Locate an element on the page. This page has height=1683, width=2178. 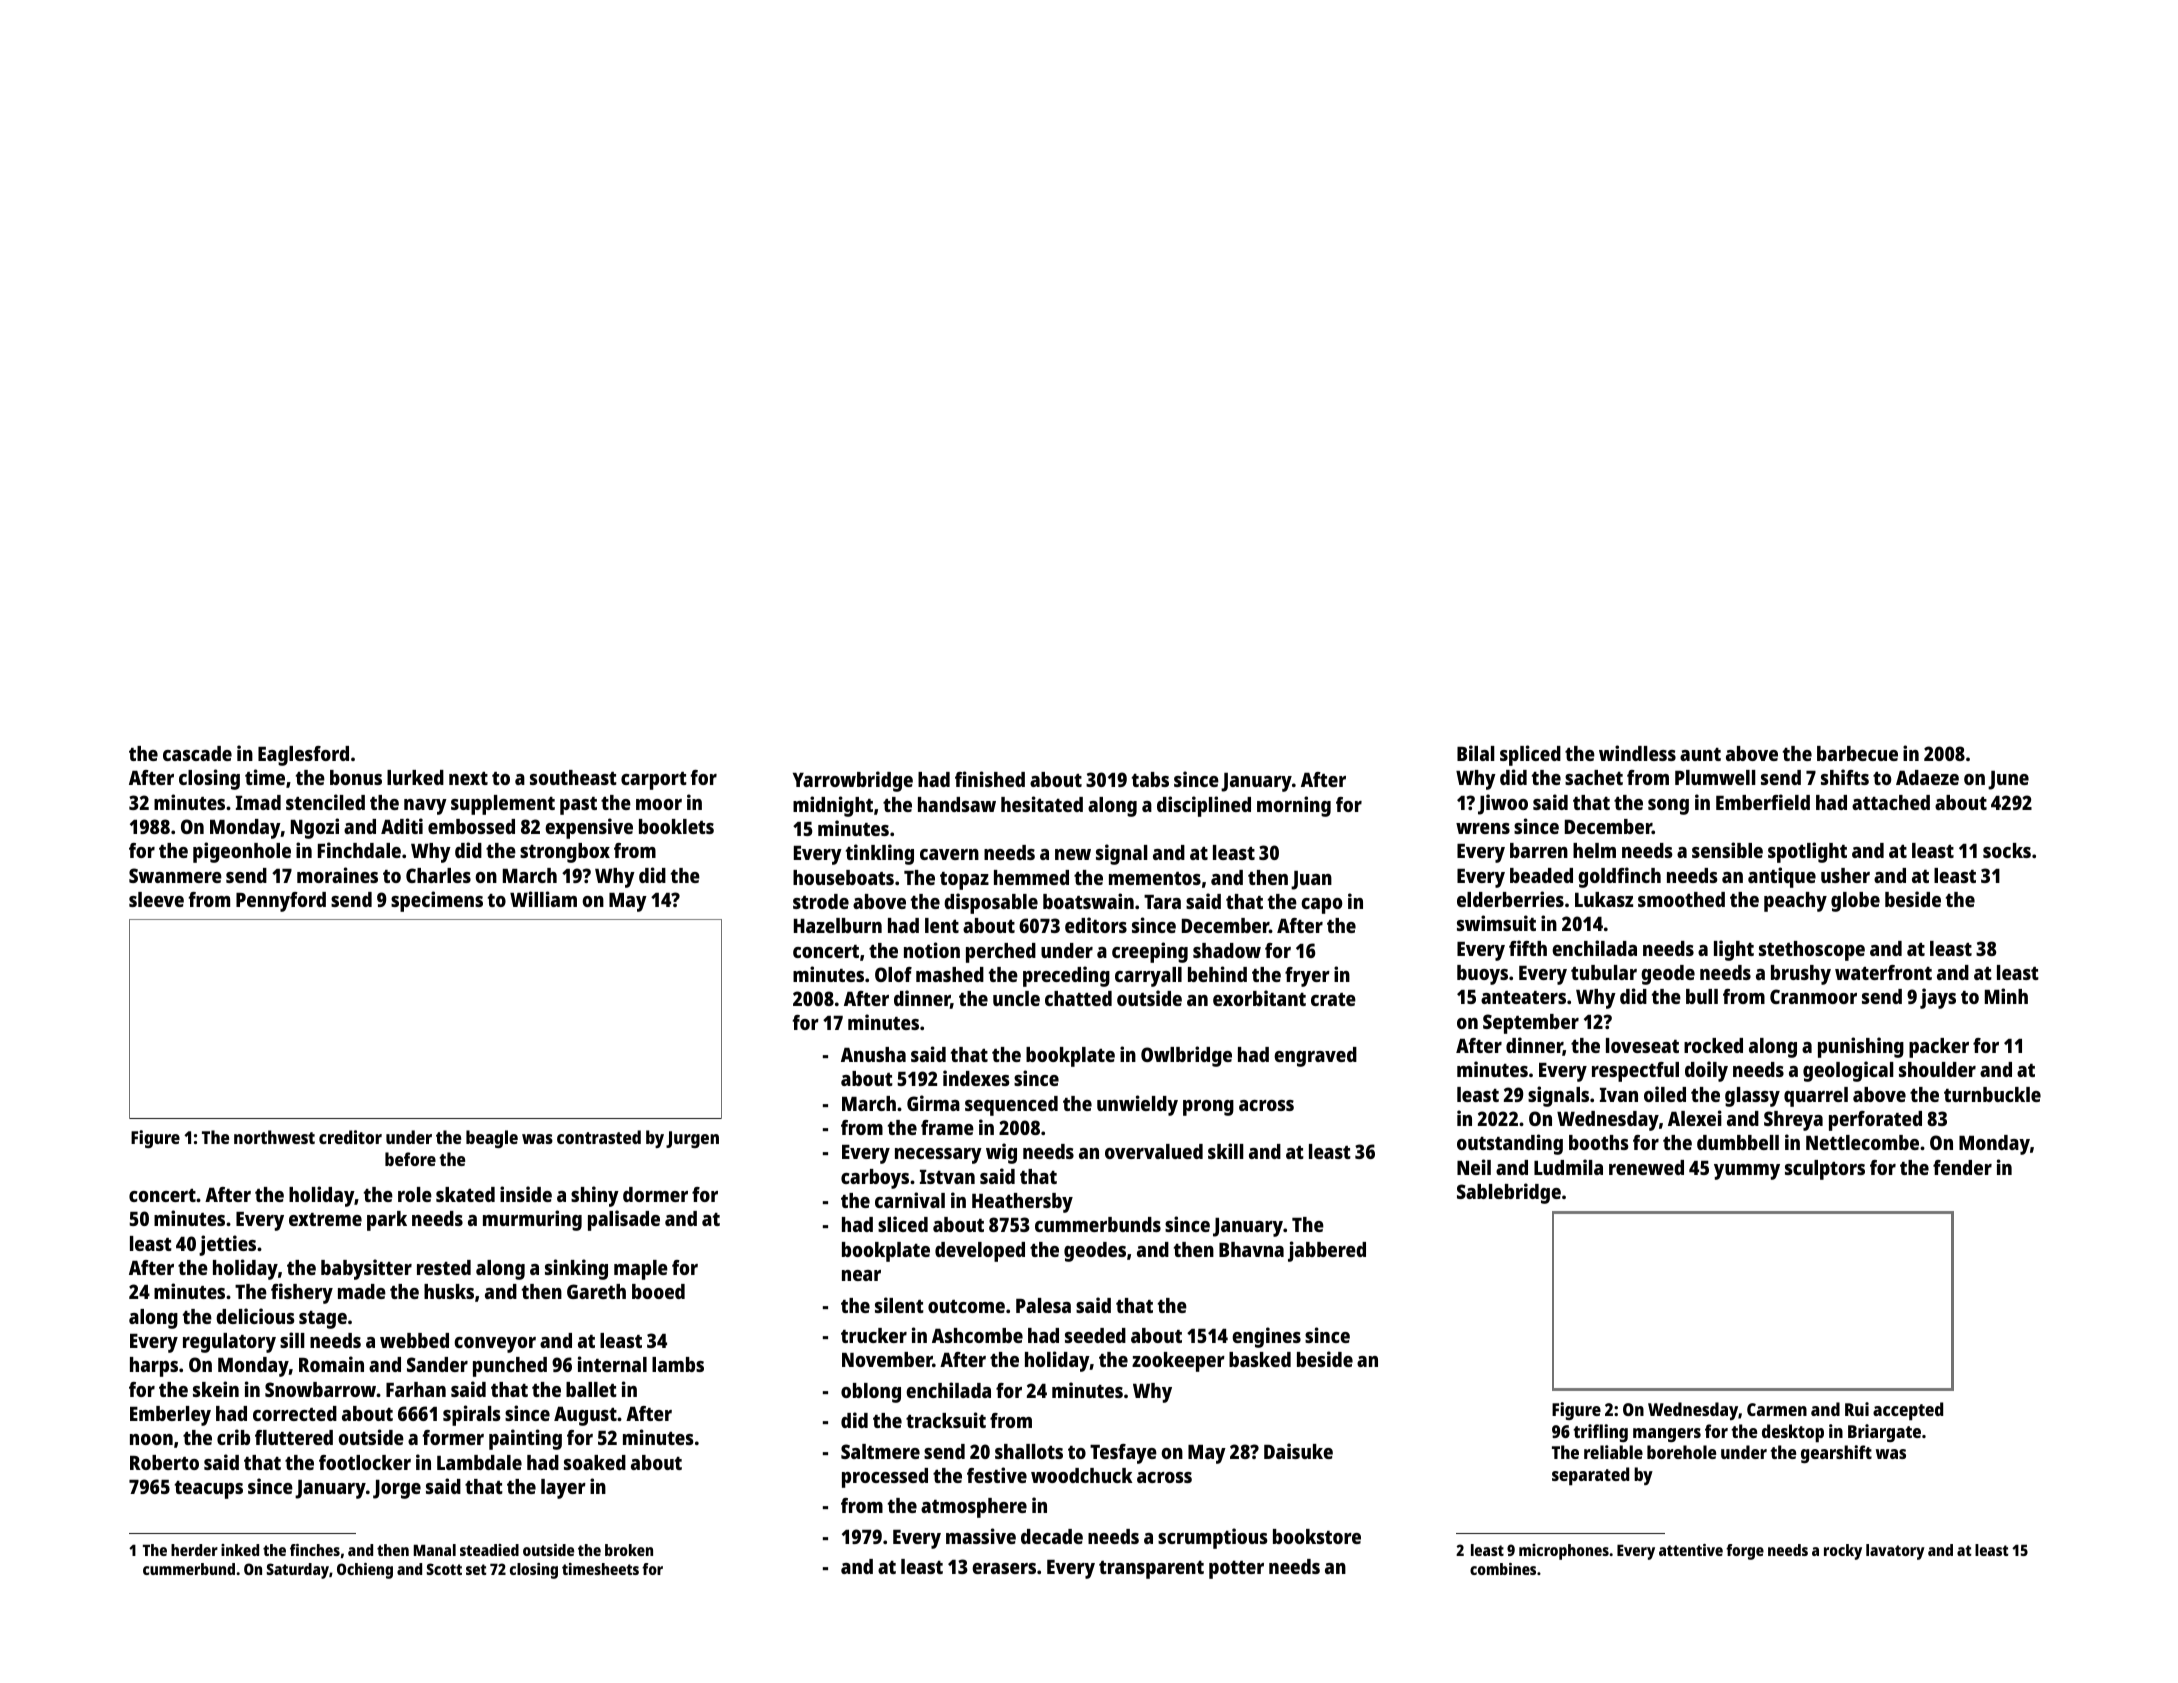
steadied is located at coordinates (489, 1550).
